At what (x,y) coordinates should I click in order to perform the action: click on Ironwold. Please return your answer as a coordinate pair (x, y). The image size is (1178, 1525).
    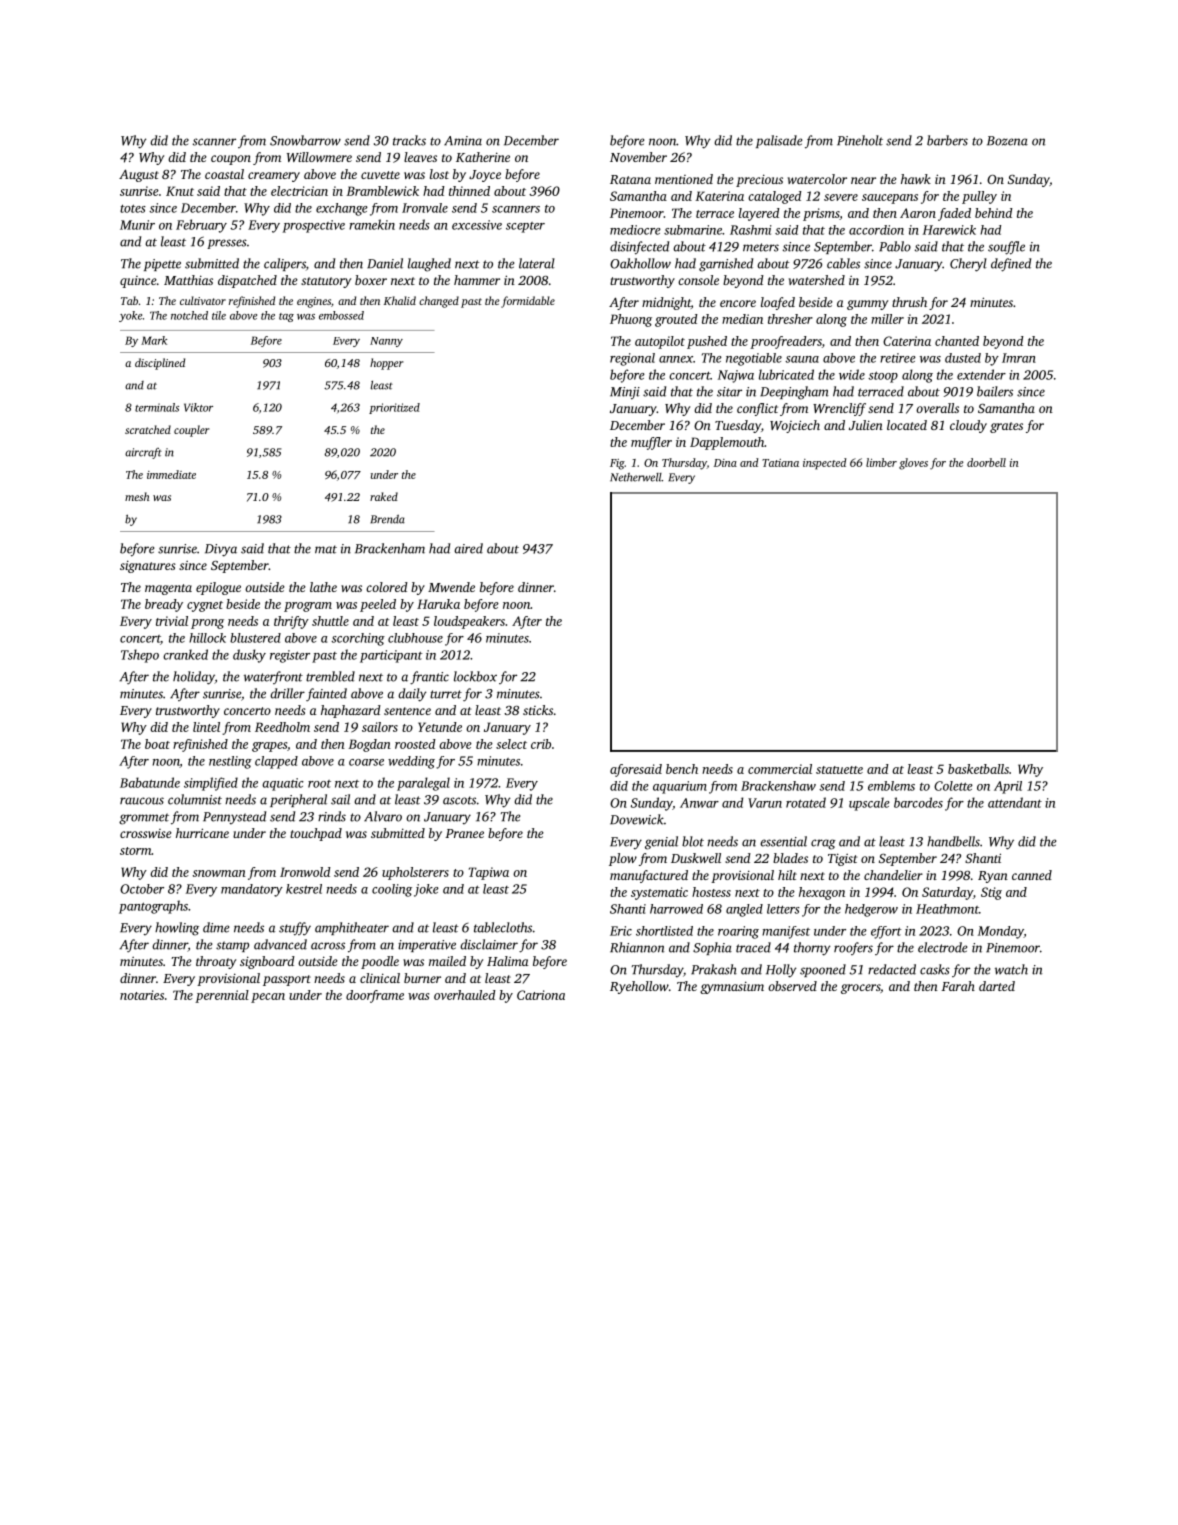
    Looking at the image, I should click on (305, 872).
